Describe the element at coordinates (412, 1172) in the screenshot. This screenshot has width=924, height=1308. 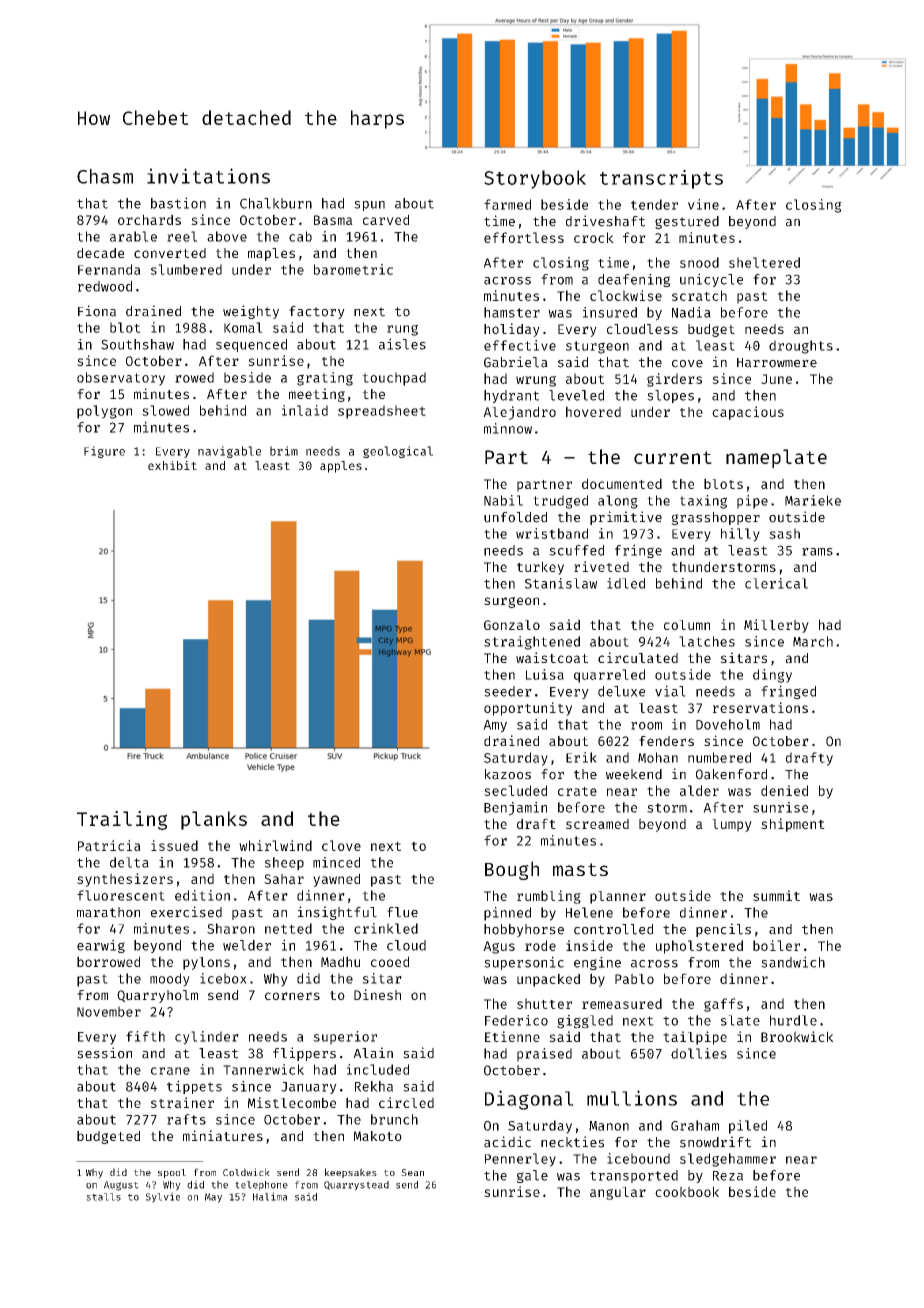
I see `Sean` at that location.
